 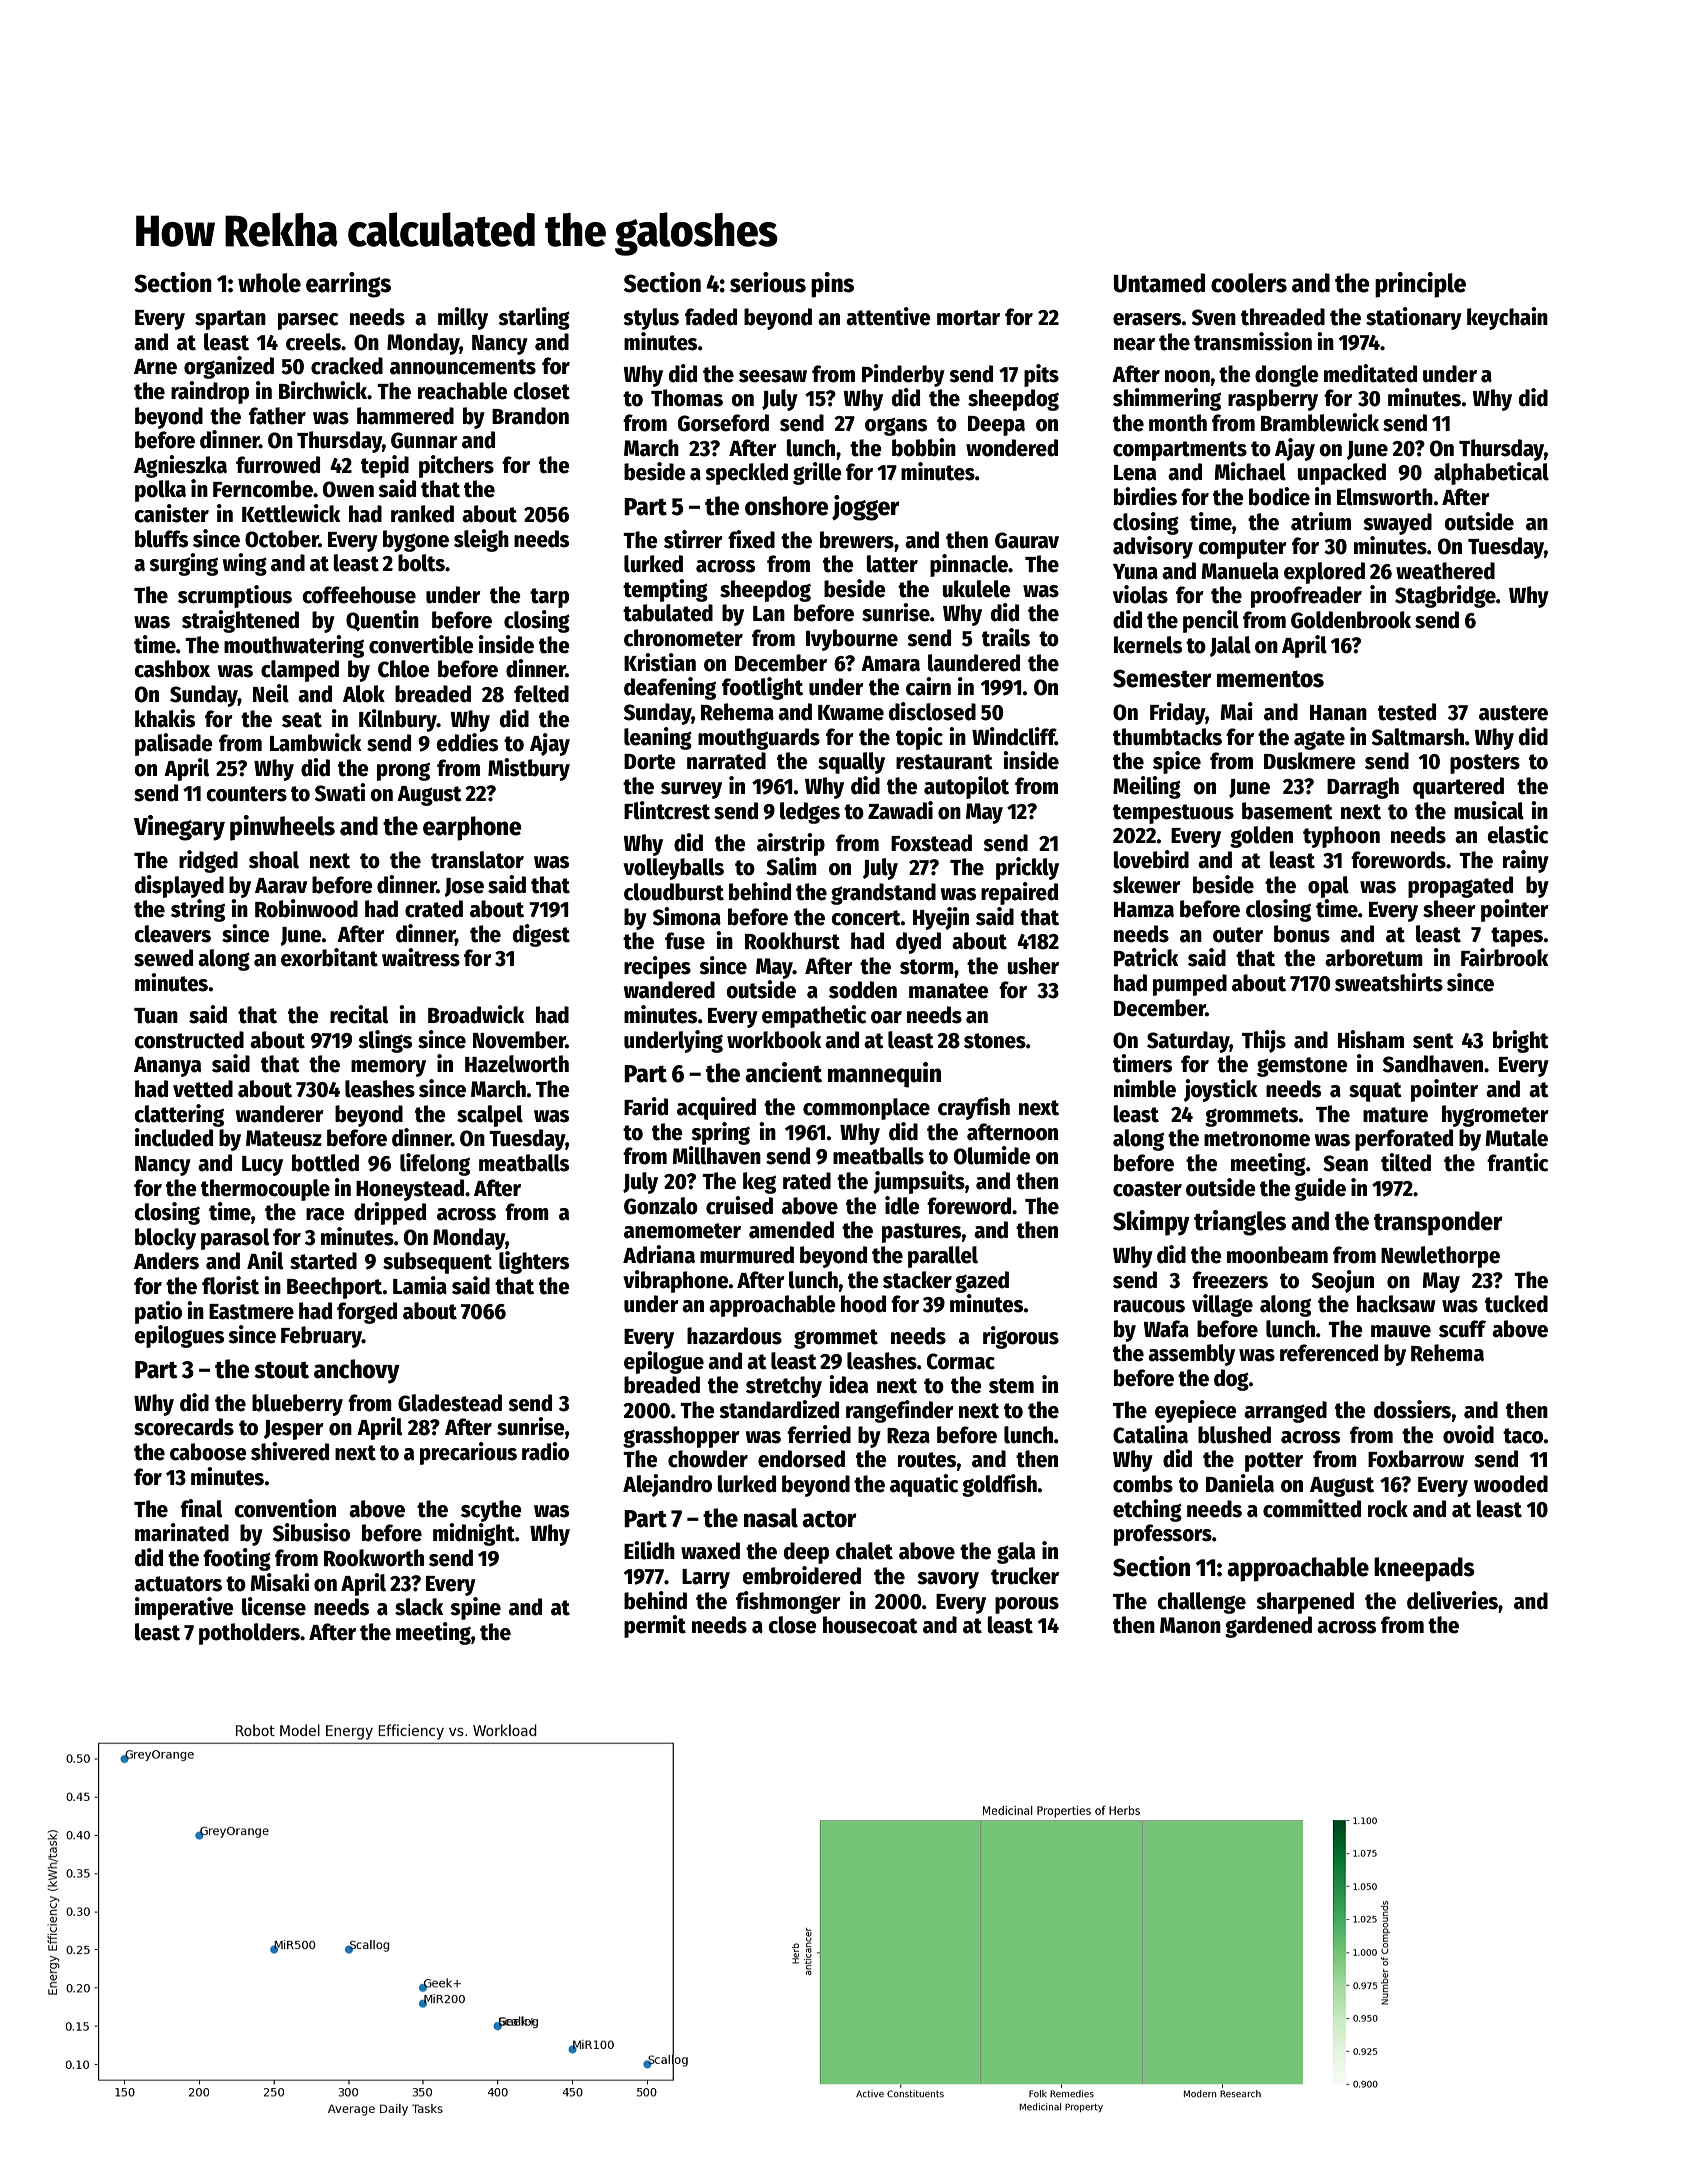 I want to click on Fairbrook, so click(x=1504, y=957).
